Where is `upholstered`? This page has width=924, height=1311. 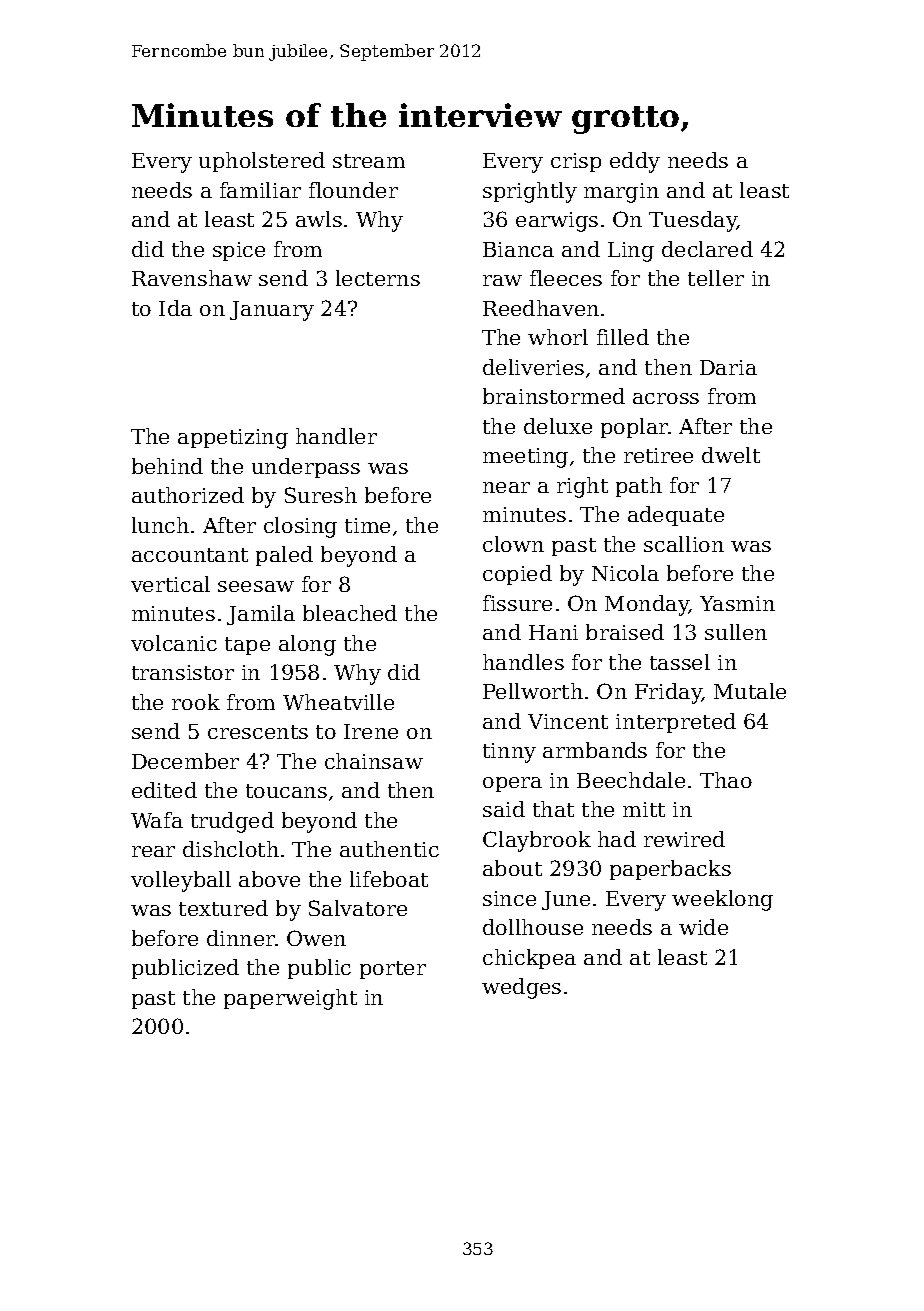
upholstered is located at coordinates (262, 162).
